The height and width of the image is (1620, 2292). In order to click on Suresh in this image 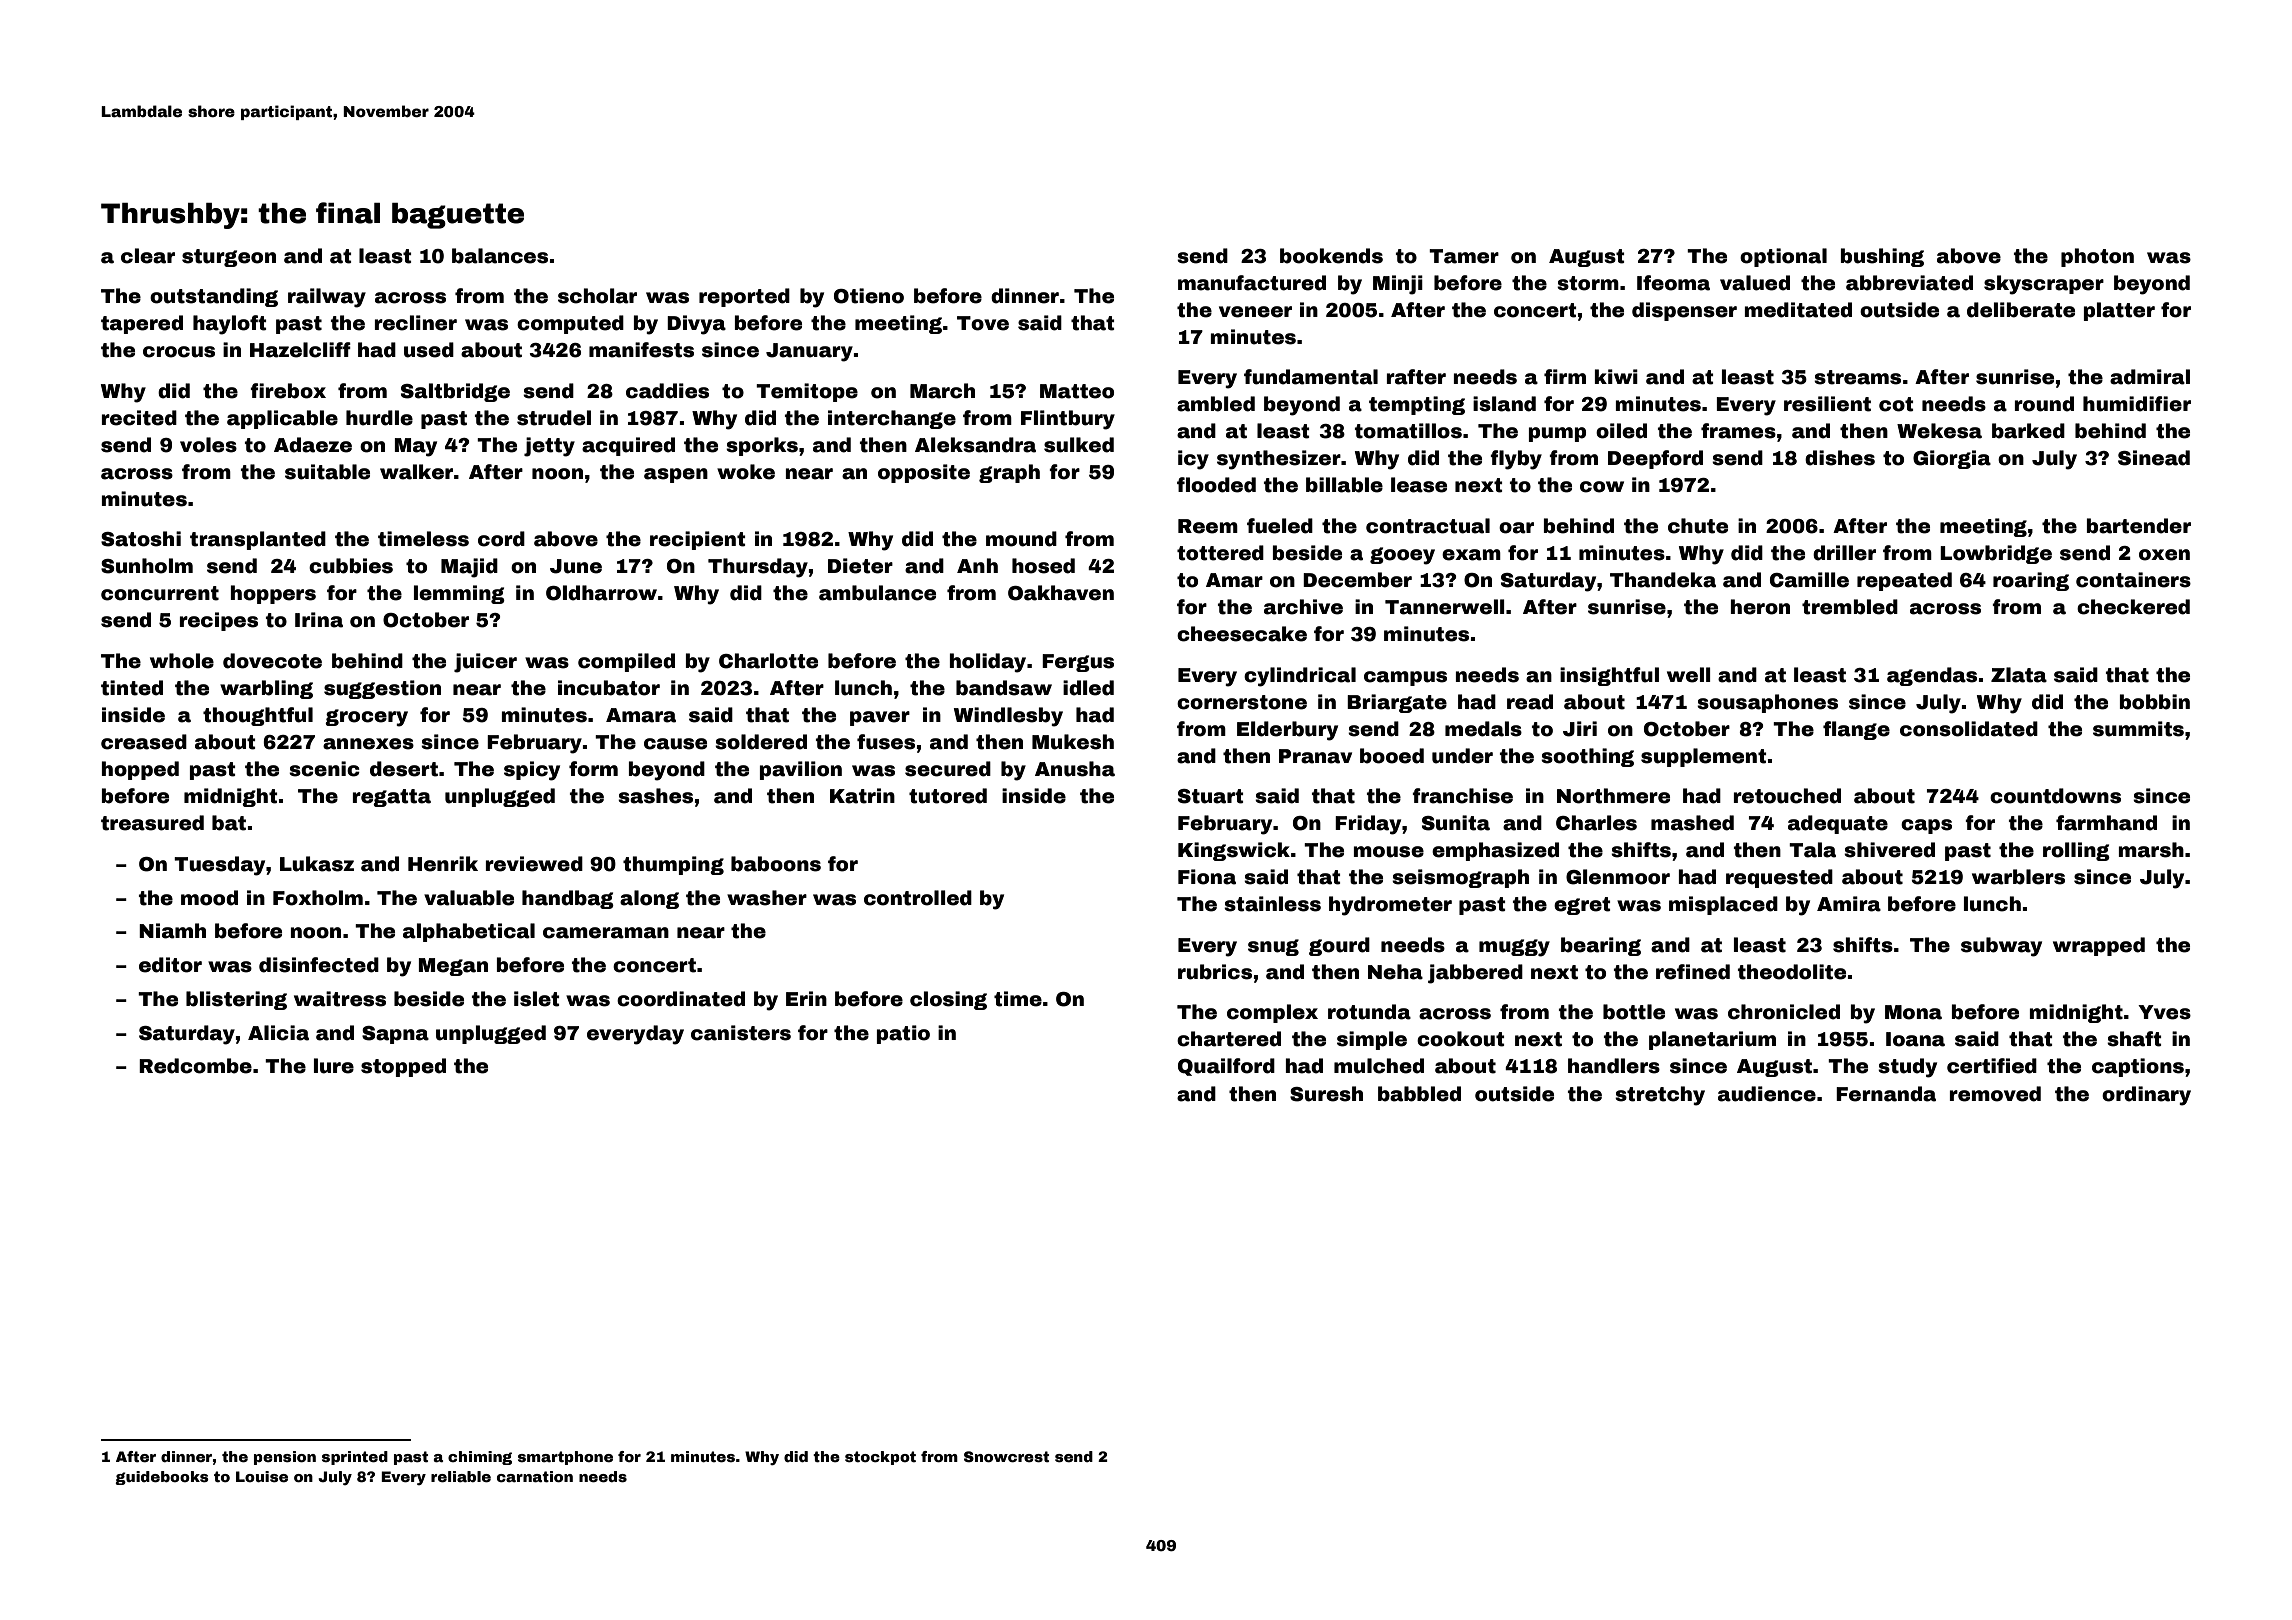, I will do `click(1326, 1094)`.
